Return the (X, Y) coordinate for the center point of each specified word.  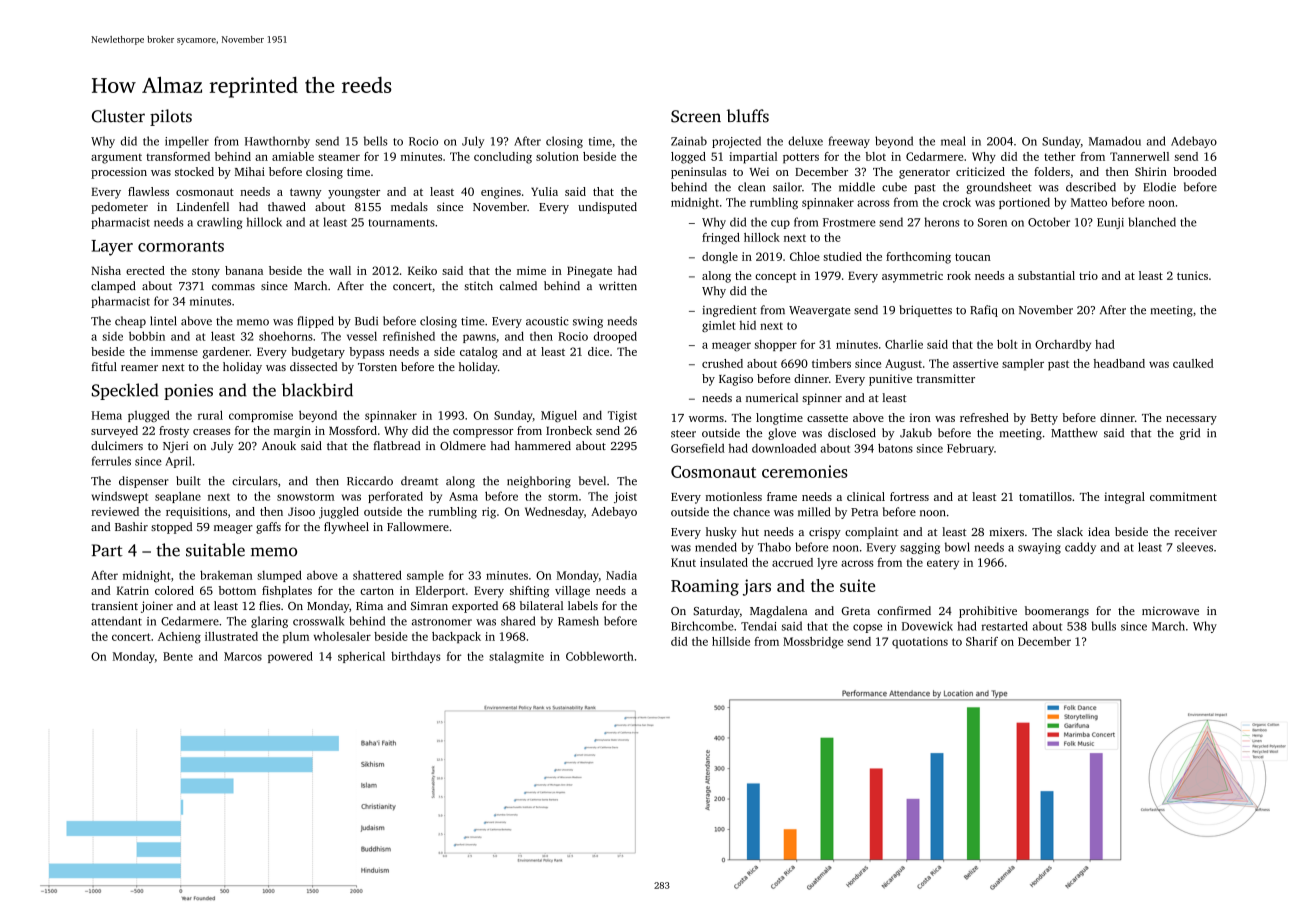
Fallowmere (418, 526)
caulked (1193, 363)
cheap (130, 322)
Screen (696, 116)
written (618, 285)
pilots (171, 117)
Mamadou (1115, 141)
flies (269, 605)
